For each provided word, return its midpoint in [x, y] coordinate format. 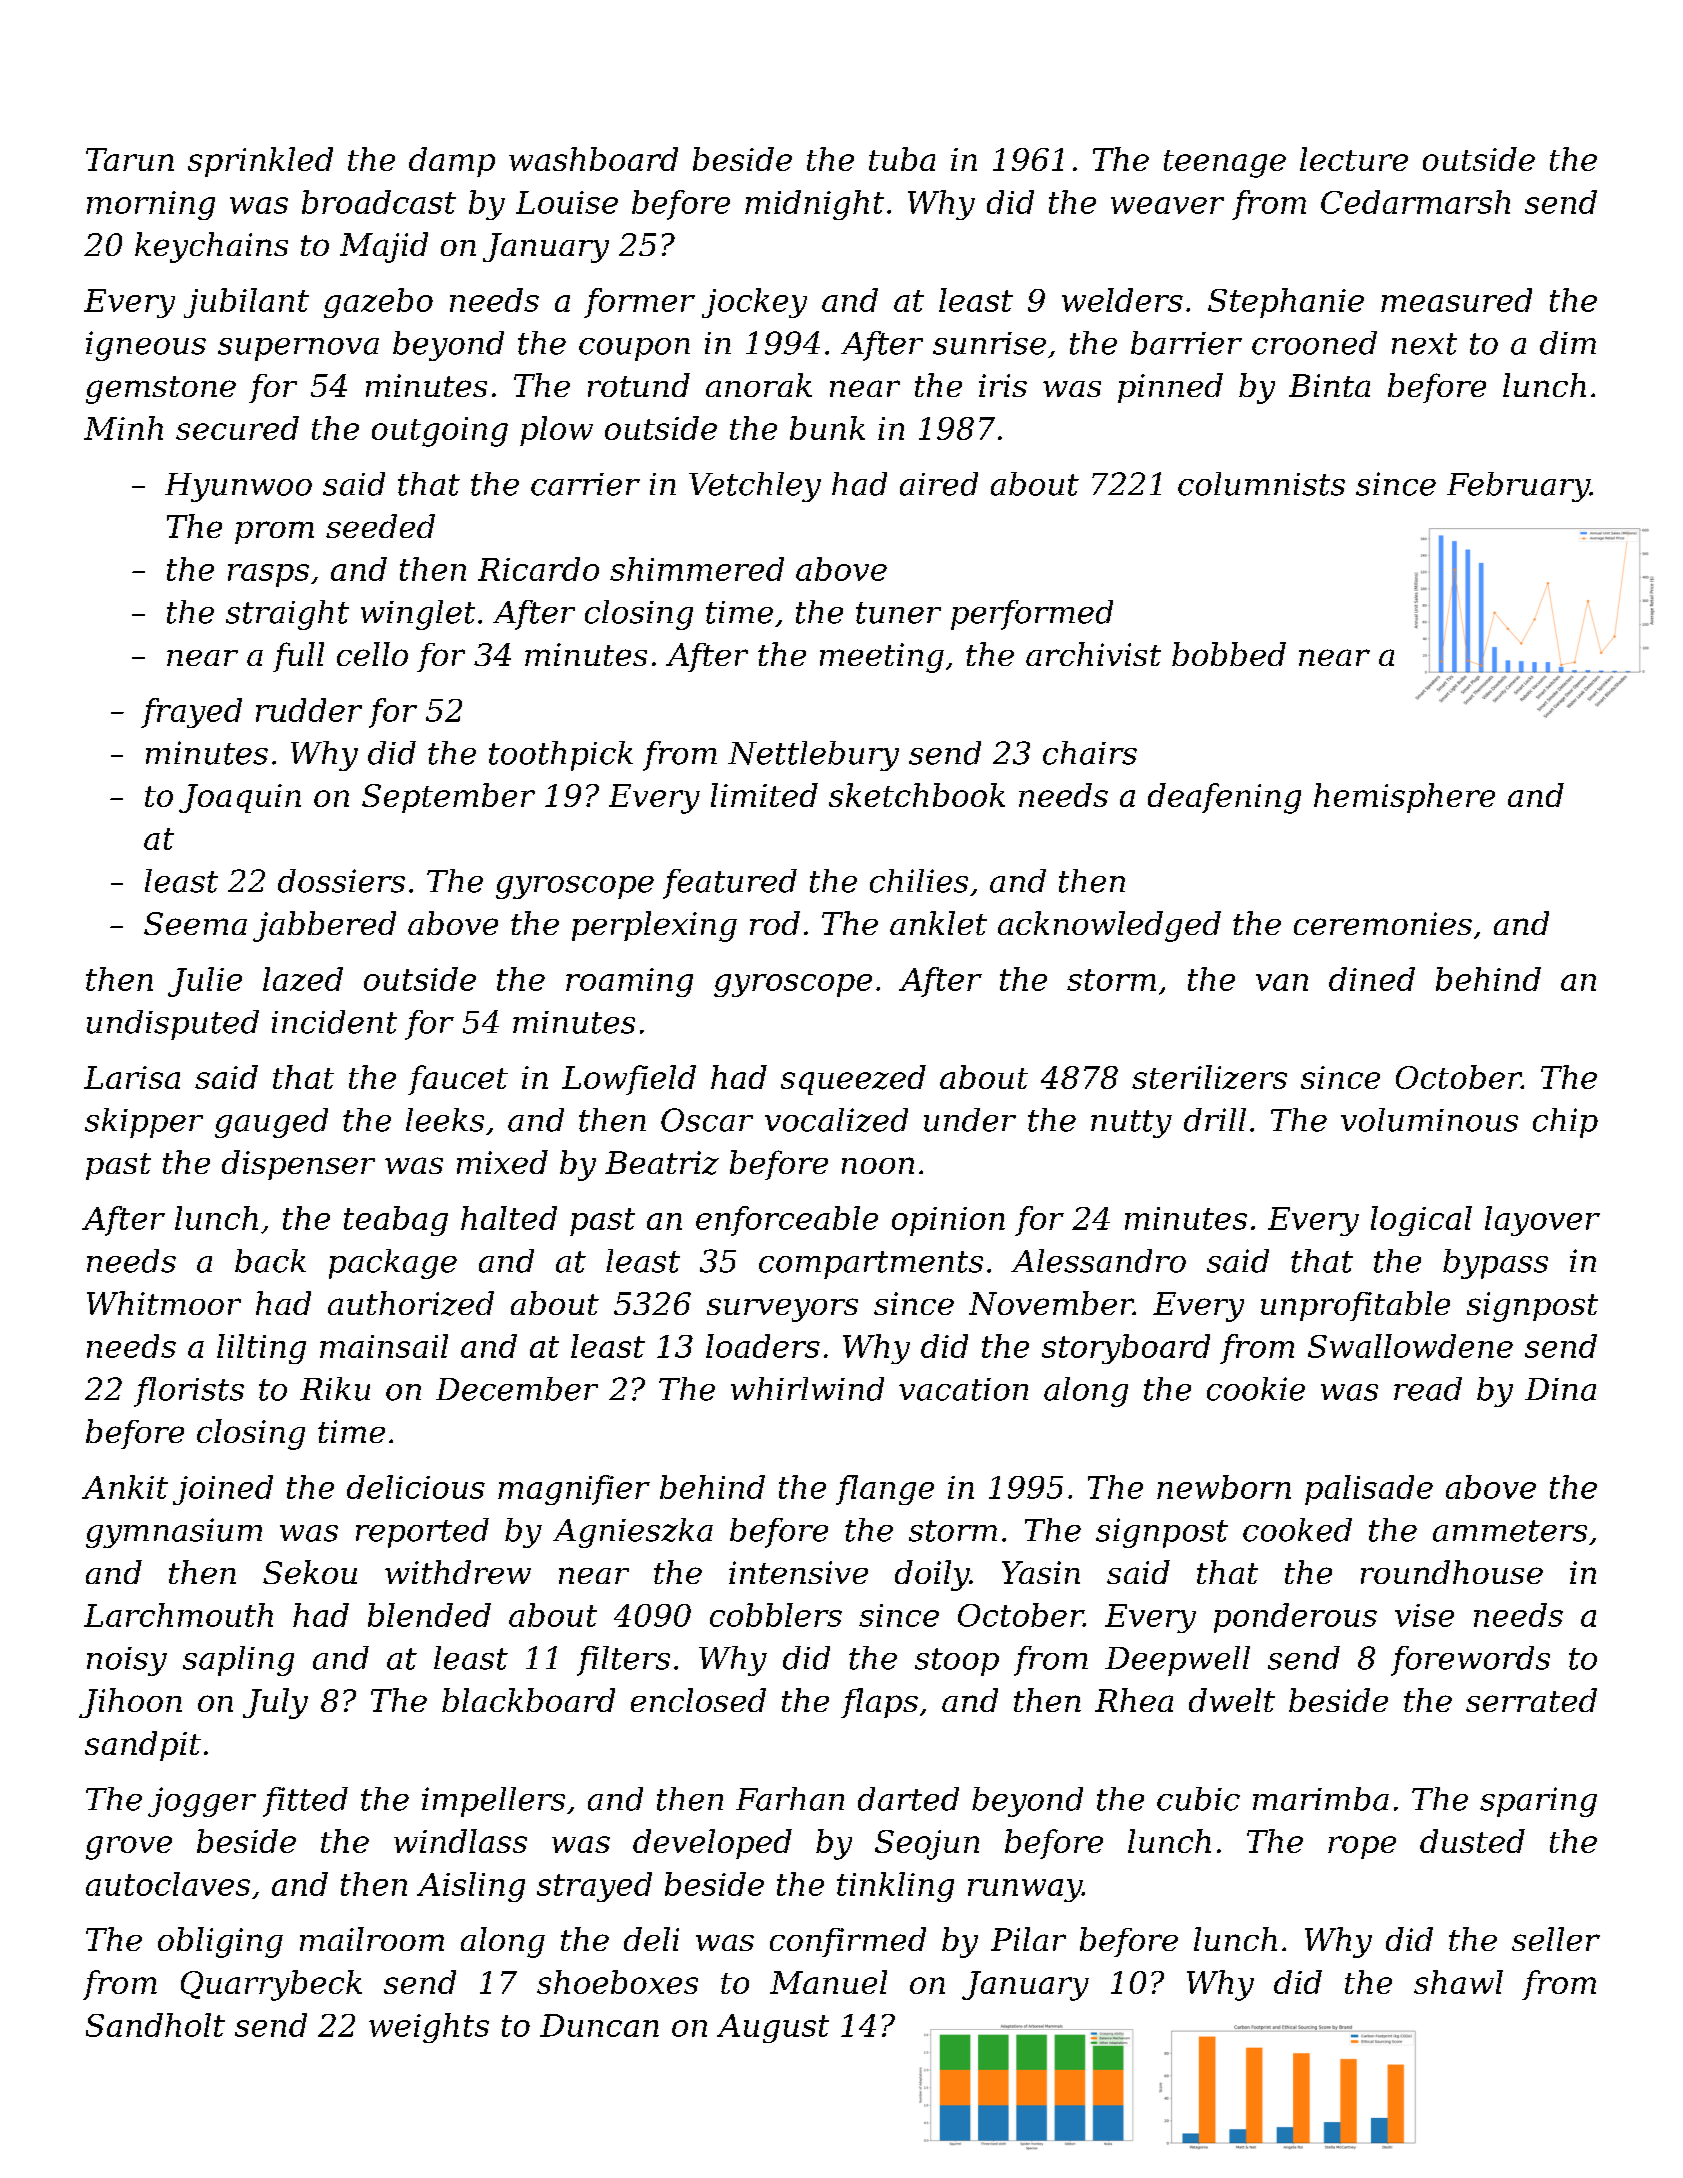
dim [1568, 343]
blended [429, 1615]
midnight [814, 205]
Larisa [132, 1077]
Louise [567, 202]
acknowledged [1109, 926]
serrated [1531, 1700]
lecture [1354, 159]
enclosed [698, 1700]
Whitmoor [164, 1303]
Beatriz [662, 1163]
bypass [1495, 1264]
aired [939, 484]
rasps [268, 575]
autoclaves [168, 1884]
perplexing [654, 926]
